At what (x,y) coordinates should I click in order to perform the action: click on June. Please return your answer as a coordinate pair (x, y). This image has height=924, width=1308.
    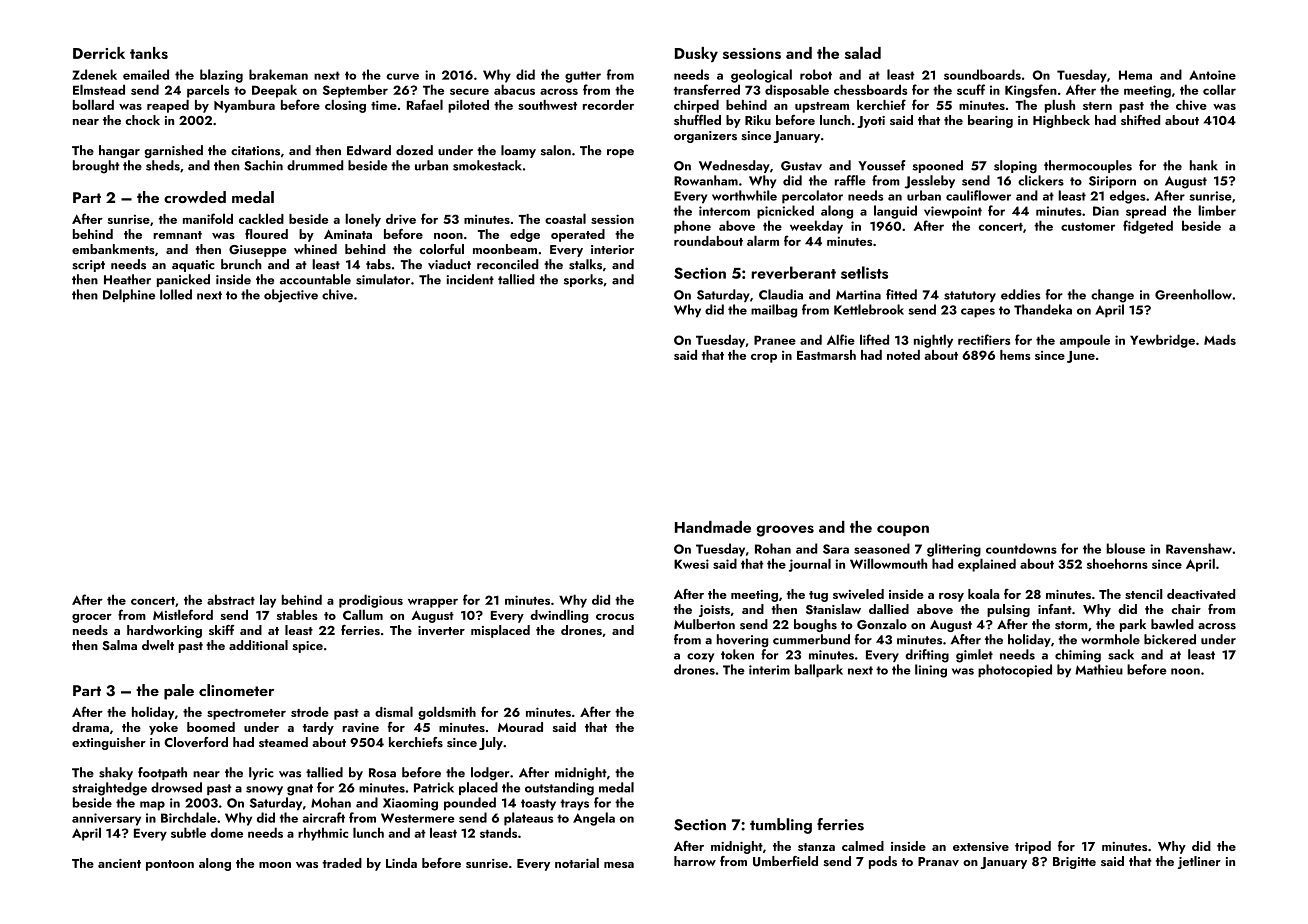
    Looking at the image, I should click on (1081, 357).
